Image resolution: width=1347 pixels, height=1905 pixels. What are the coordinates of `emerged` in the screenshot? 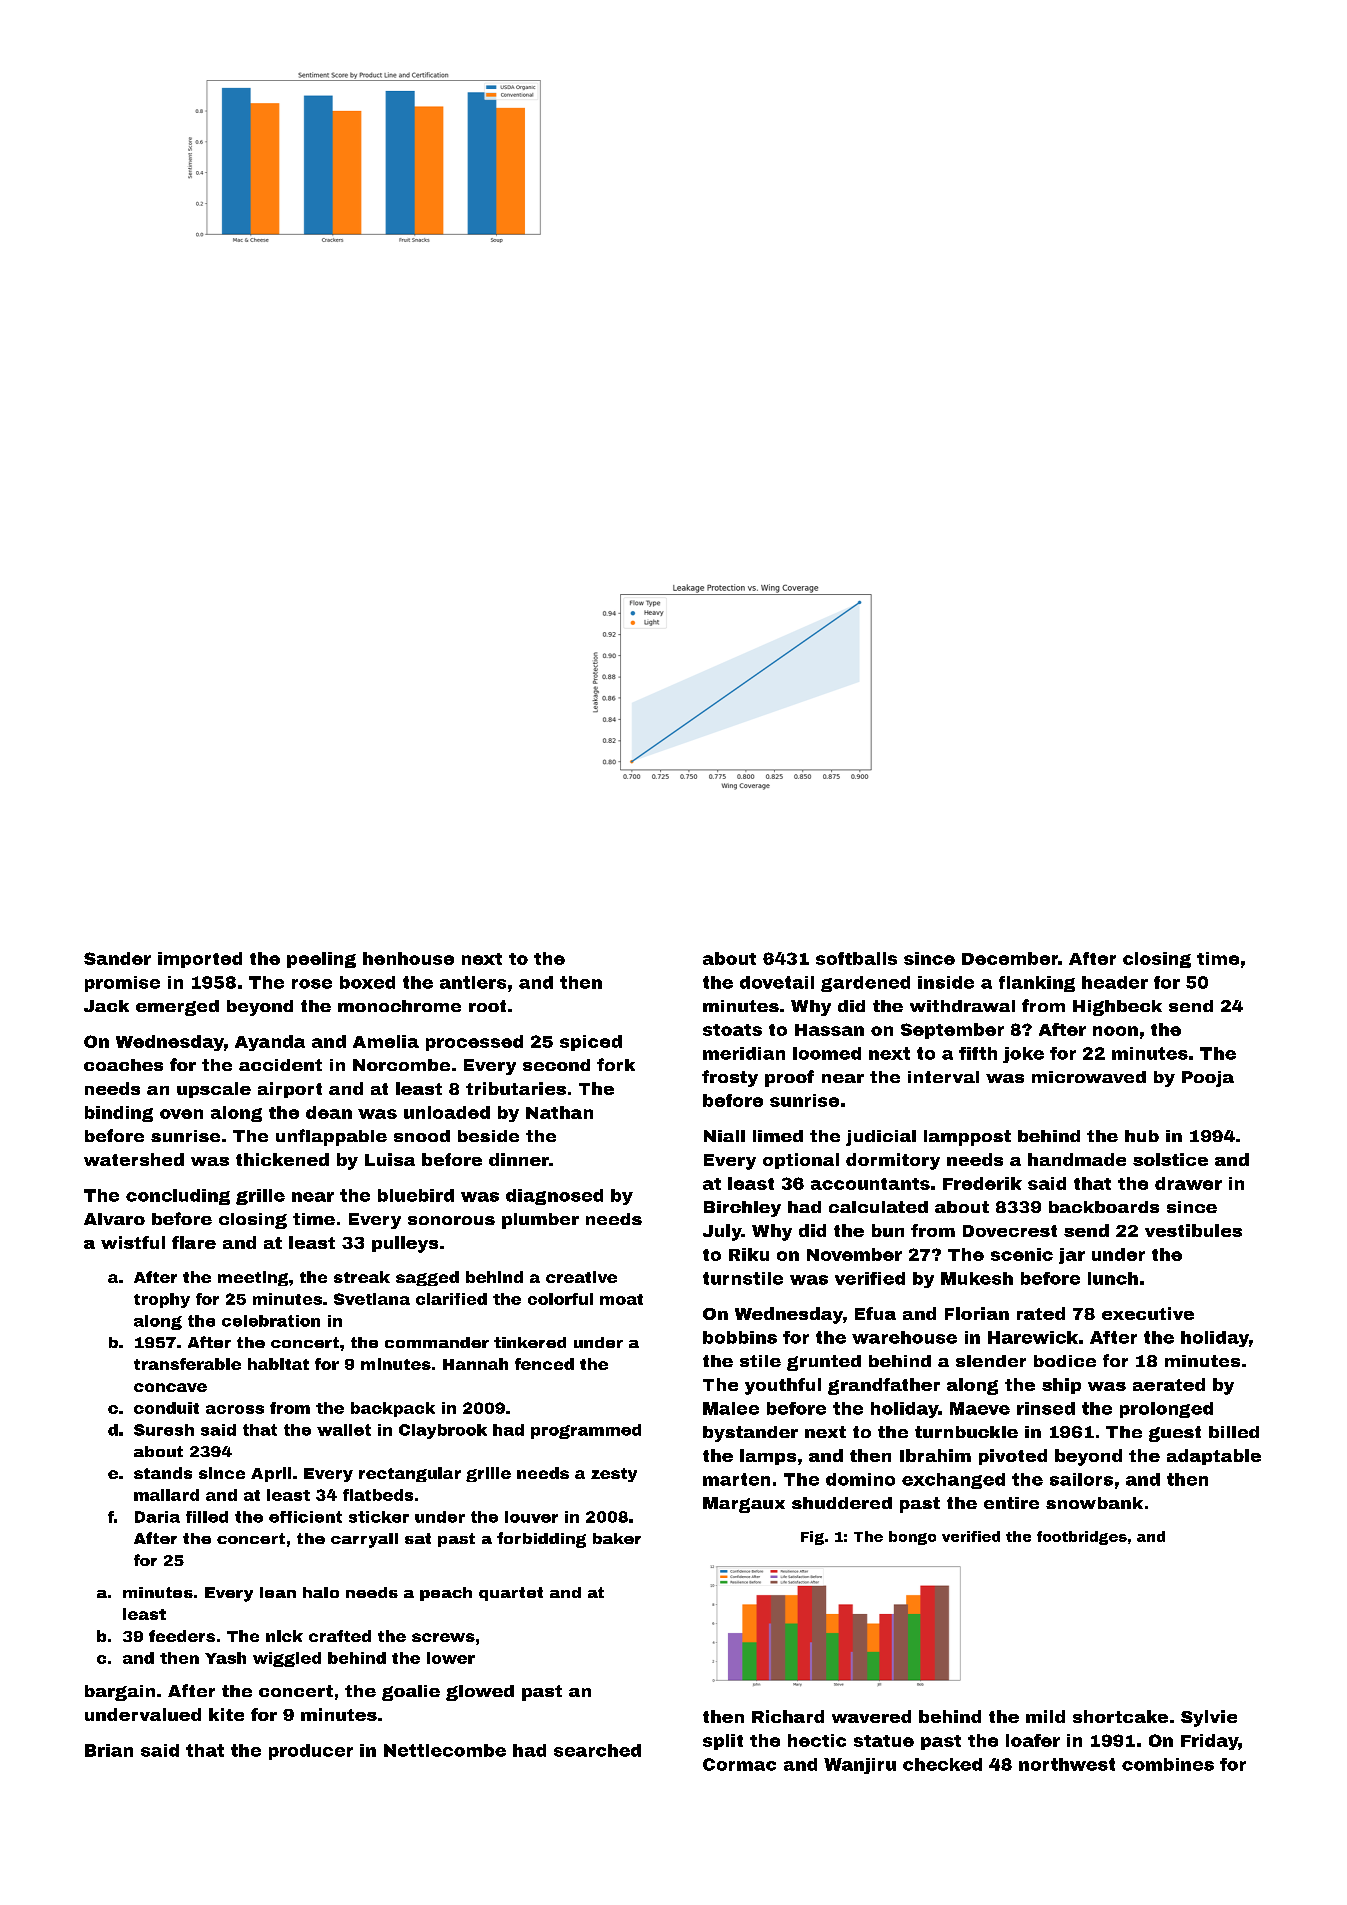 It's located at (177, 1008).
